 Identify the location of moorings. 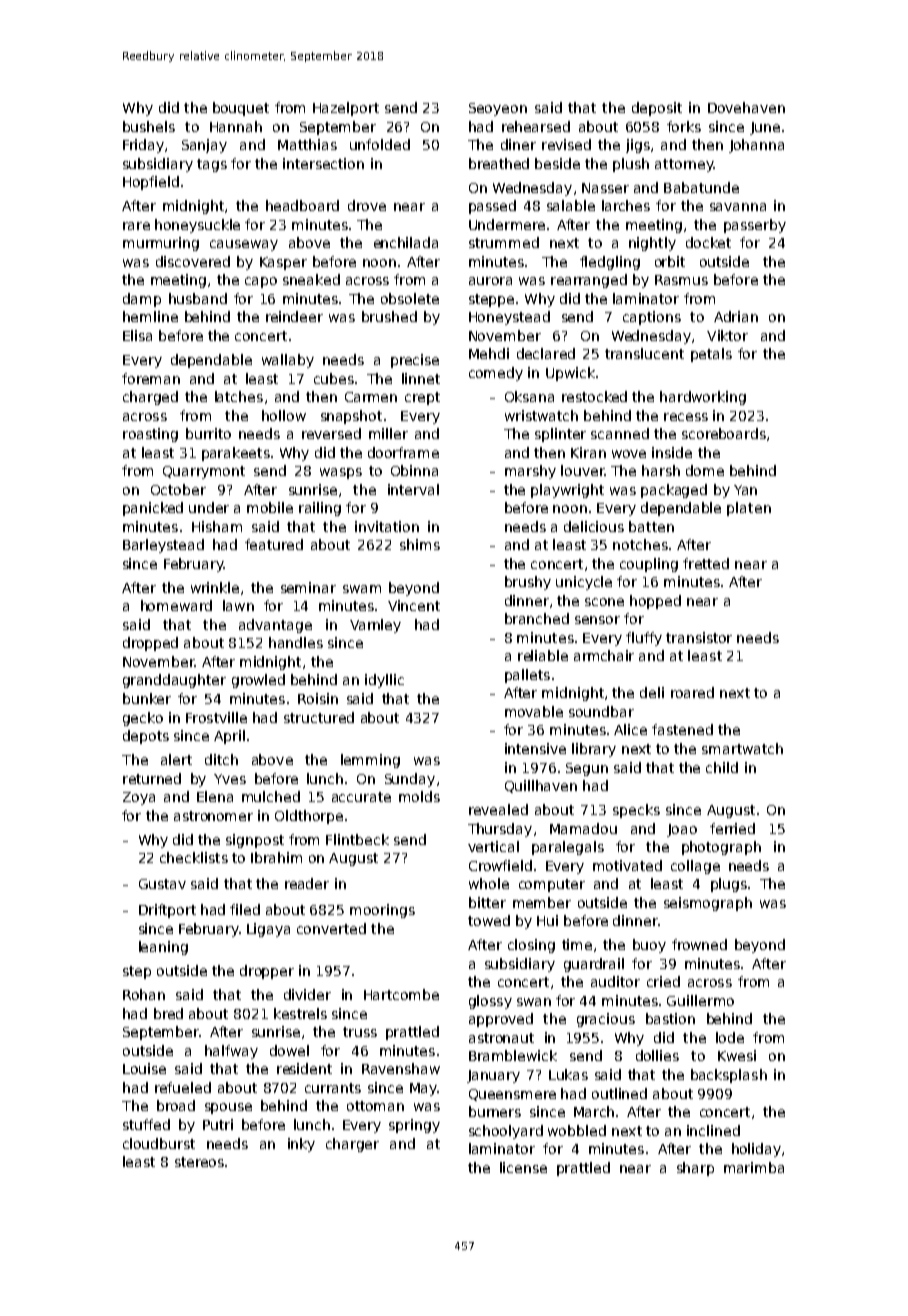
(382, 911).
